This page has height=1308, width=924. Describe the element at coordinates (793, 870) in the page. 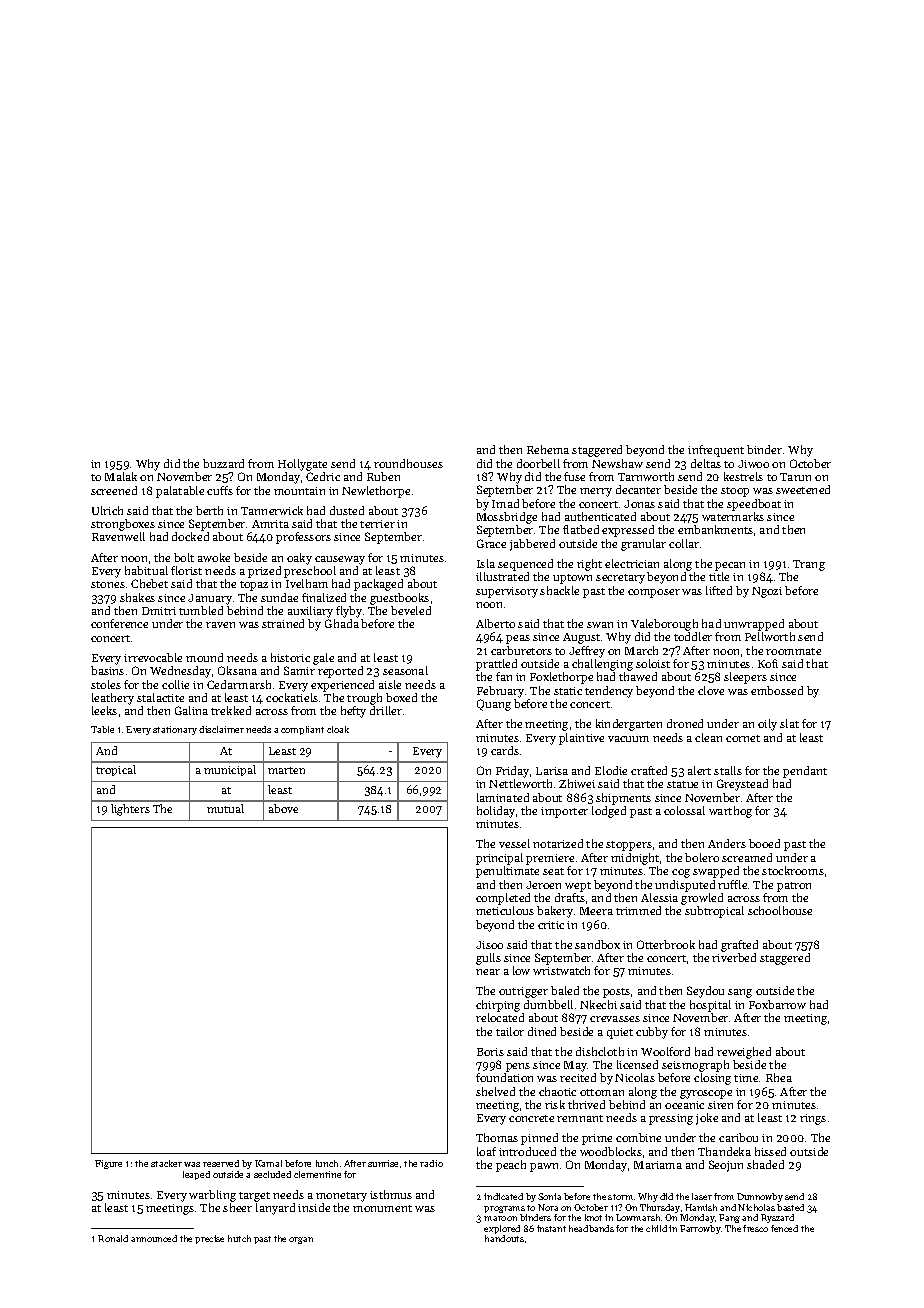

I see `stockrooms` at that location.
